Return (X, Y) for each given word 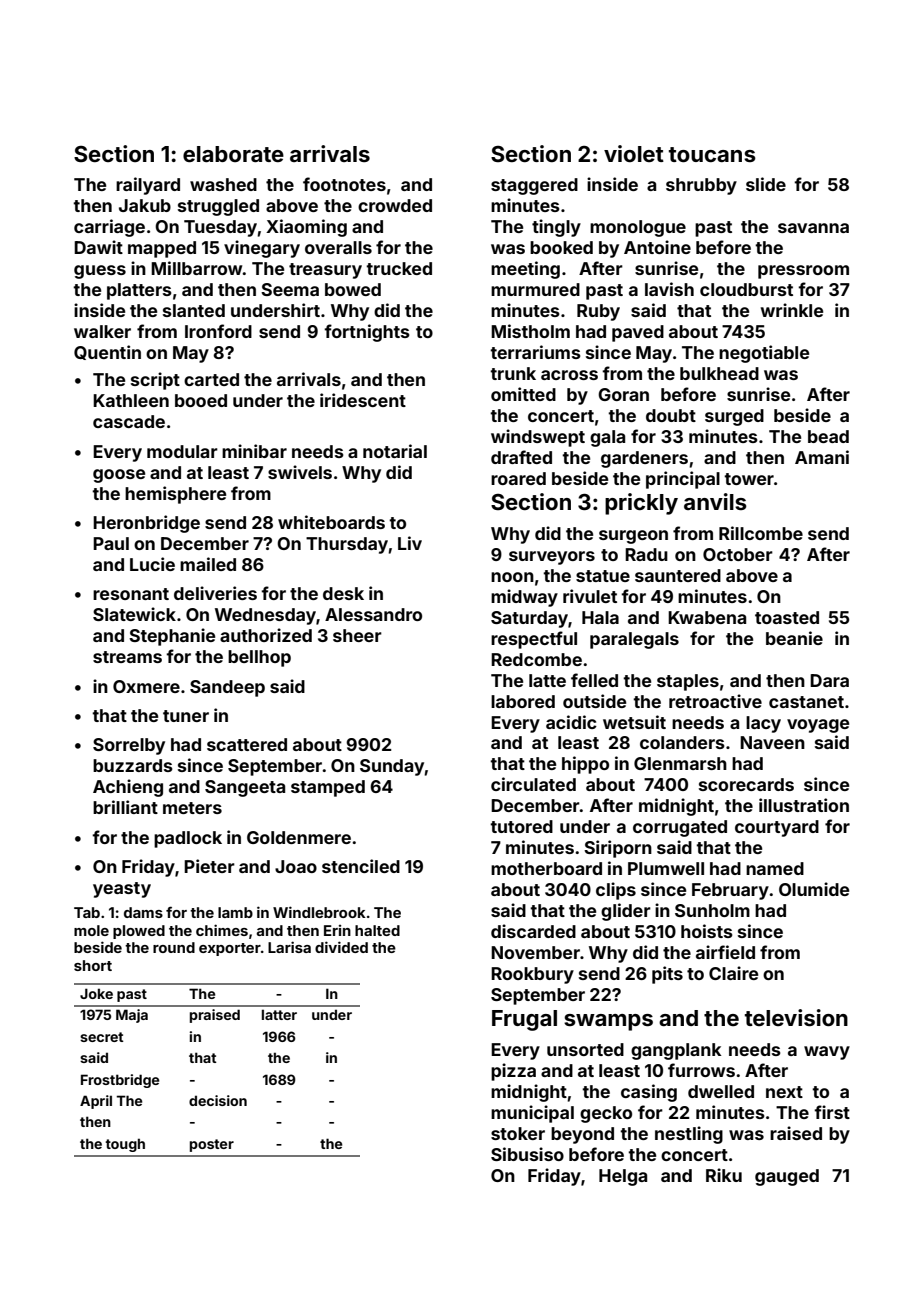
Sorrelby (129, 746)
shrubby (701, 186)
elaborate (233, 154)
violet (634, 153)
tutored (521, 826)
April (96, 1102)
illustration (804, 805)
